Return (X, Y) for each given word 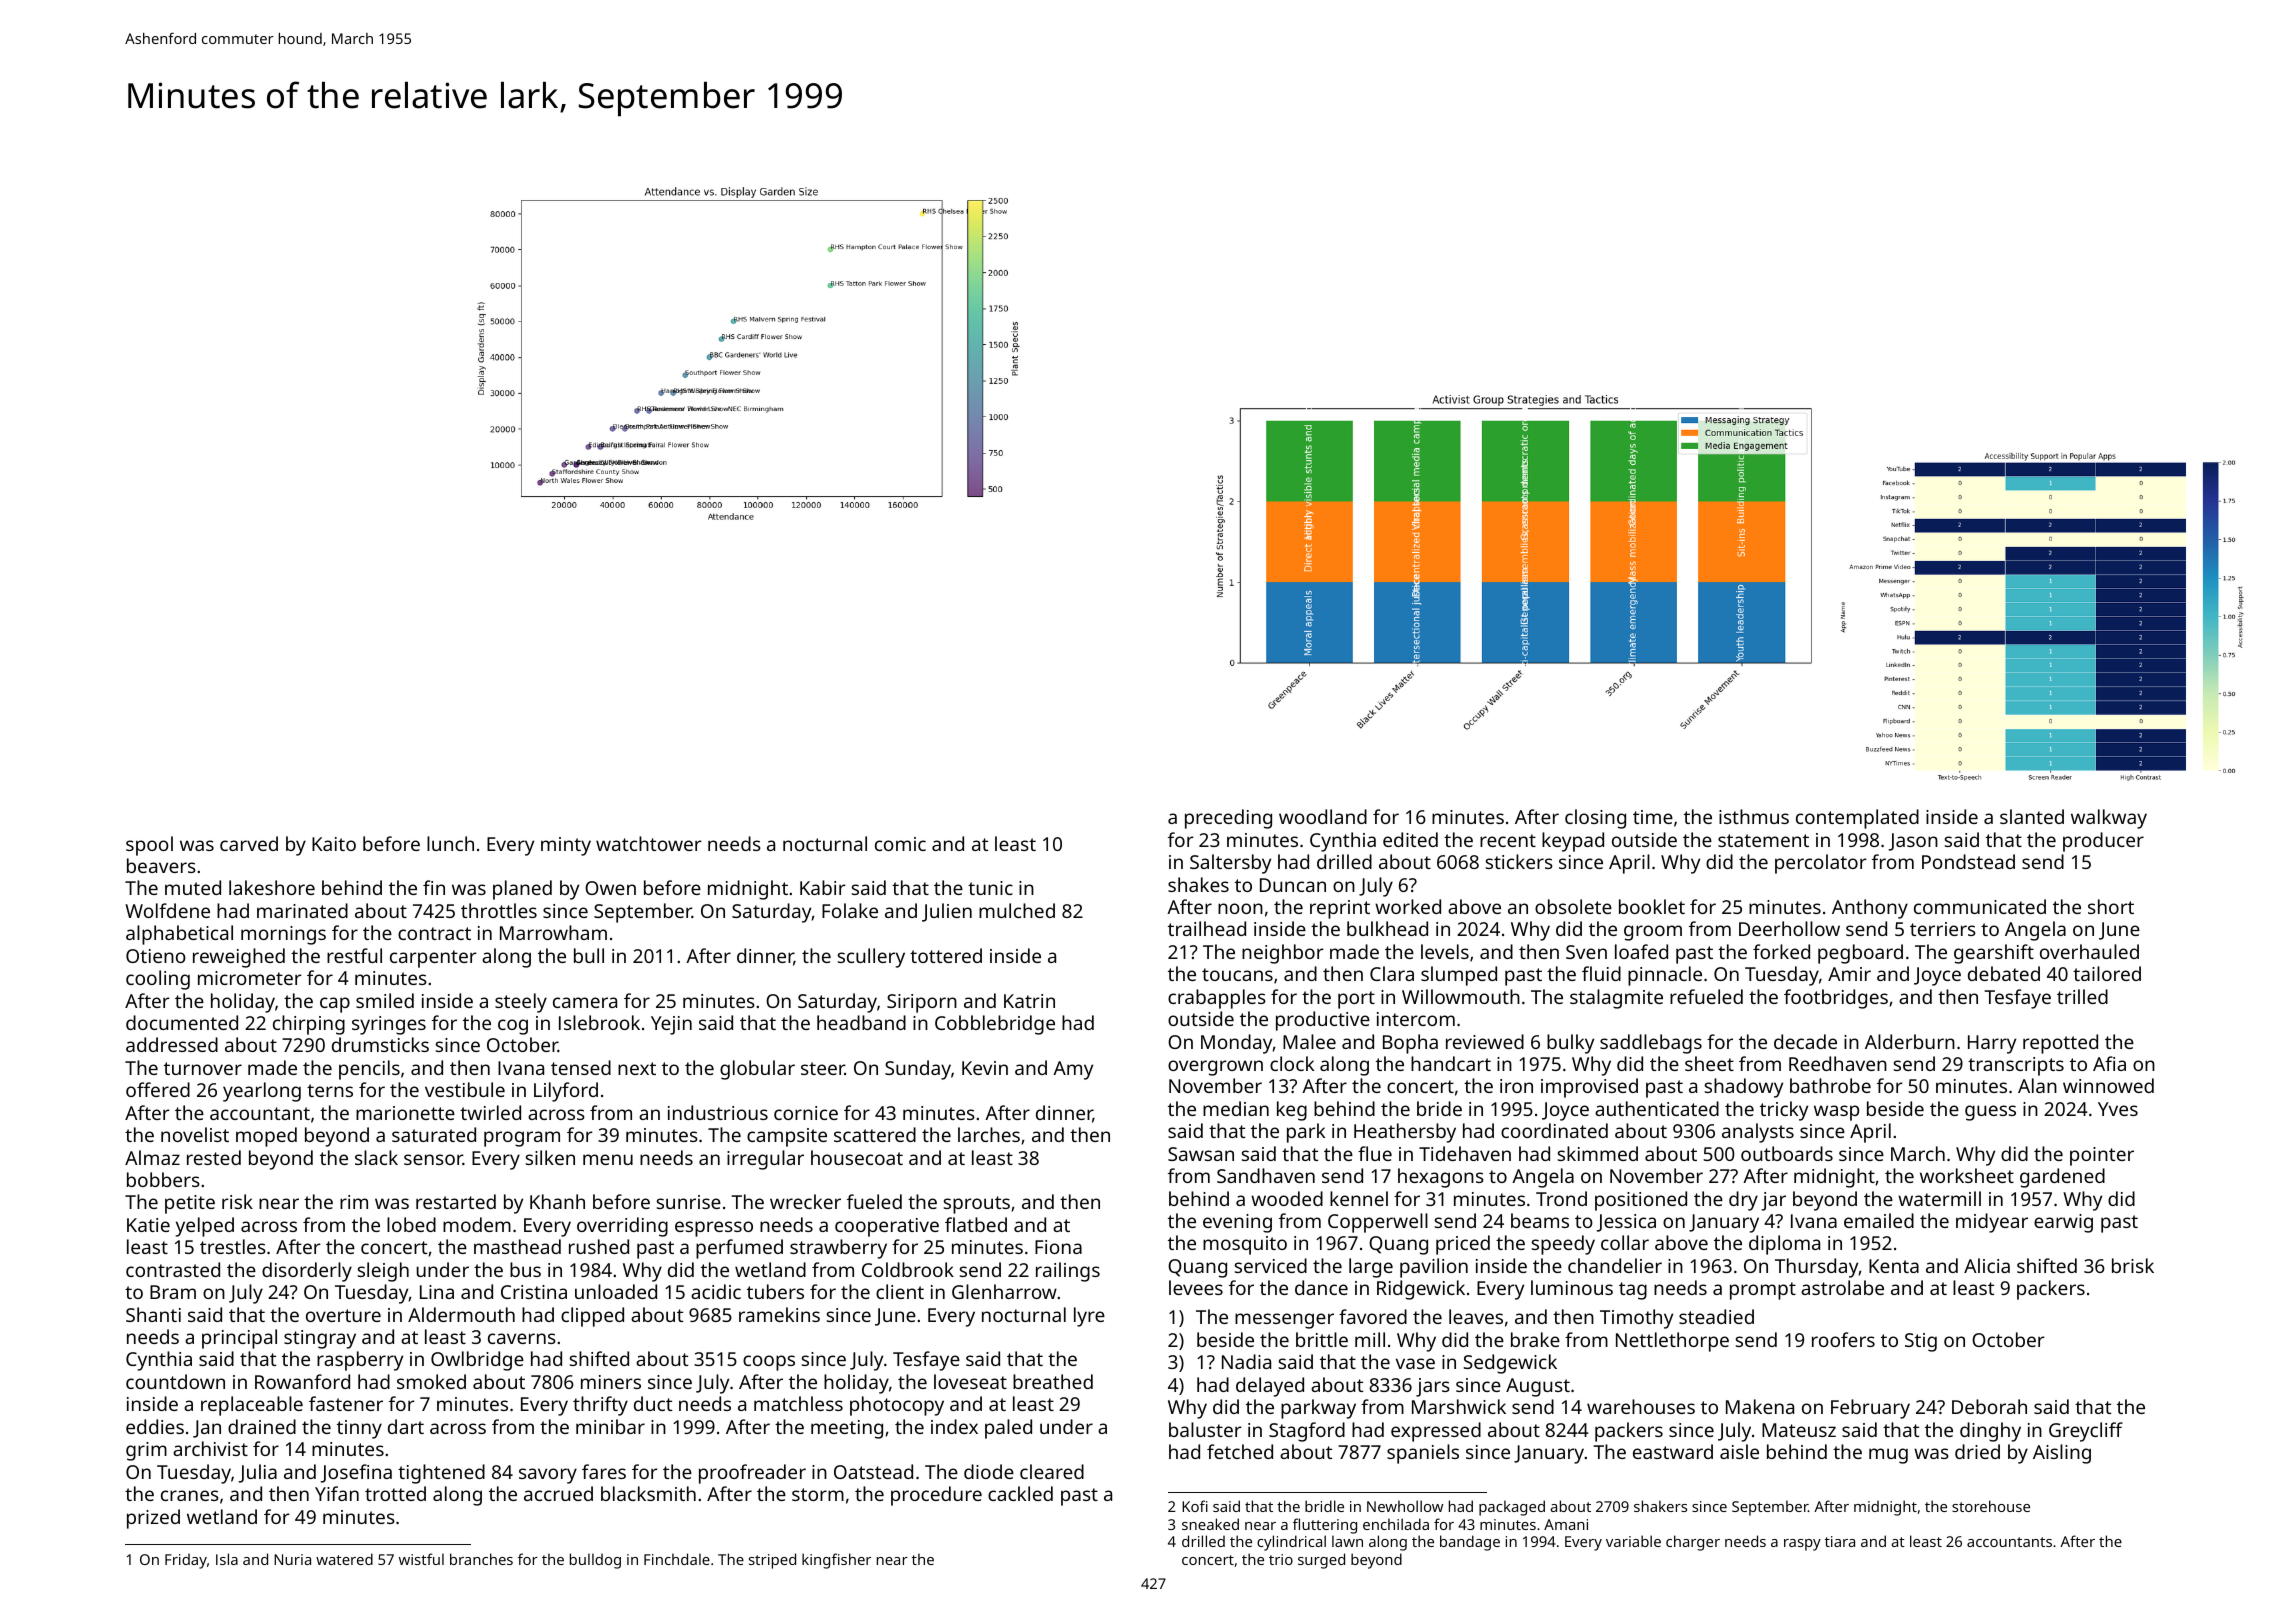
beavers (161, 865)
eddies (155, 1426)
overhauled (2089, 951)
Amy (1073, 1070)
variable (1633, 1541)
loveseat (970, 1381)
